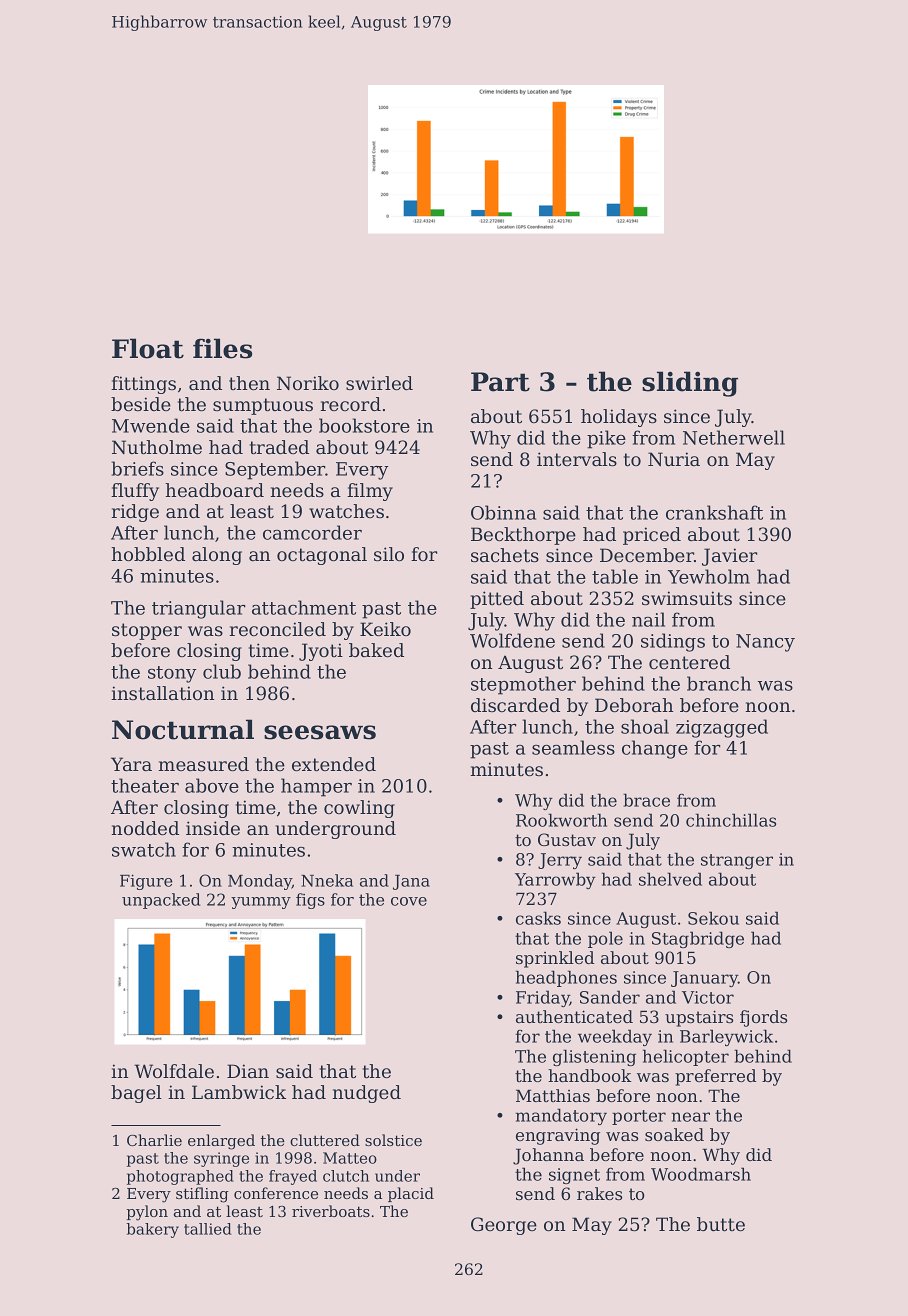 This screenshot has height=1316, width=908. What do you see at coordinates (222, 348) in the screenshot?
I see `files` at bounding box center [222, 348].
